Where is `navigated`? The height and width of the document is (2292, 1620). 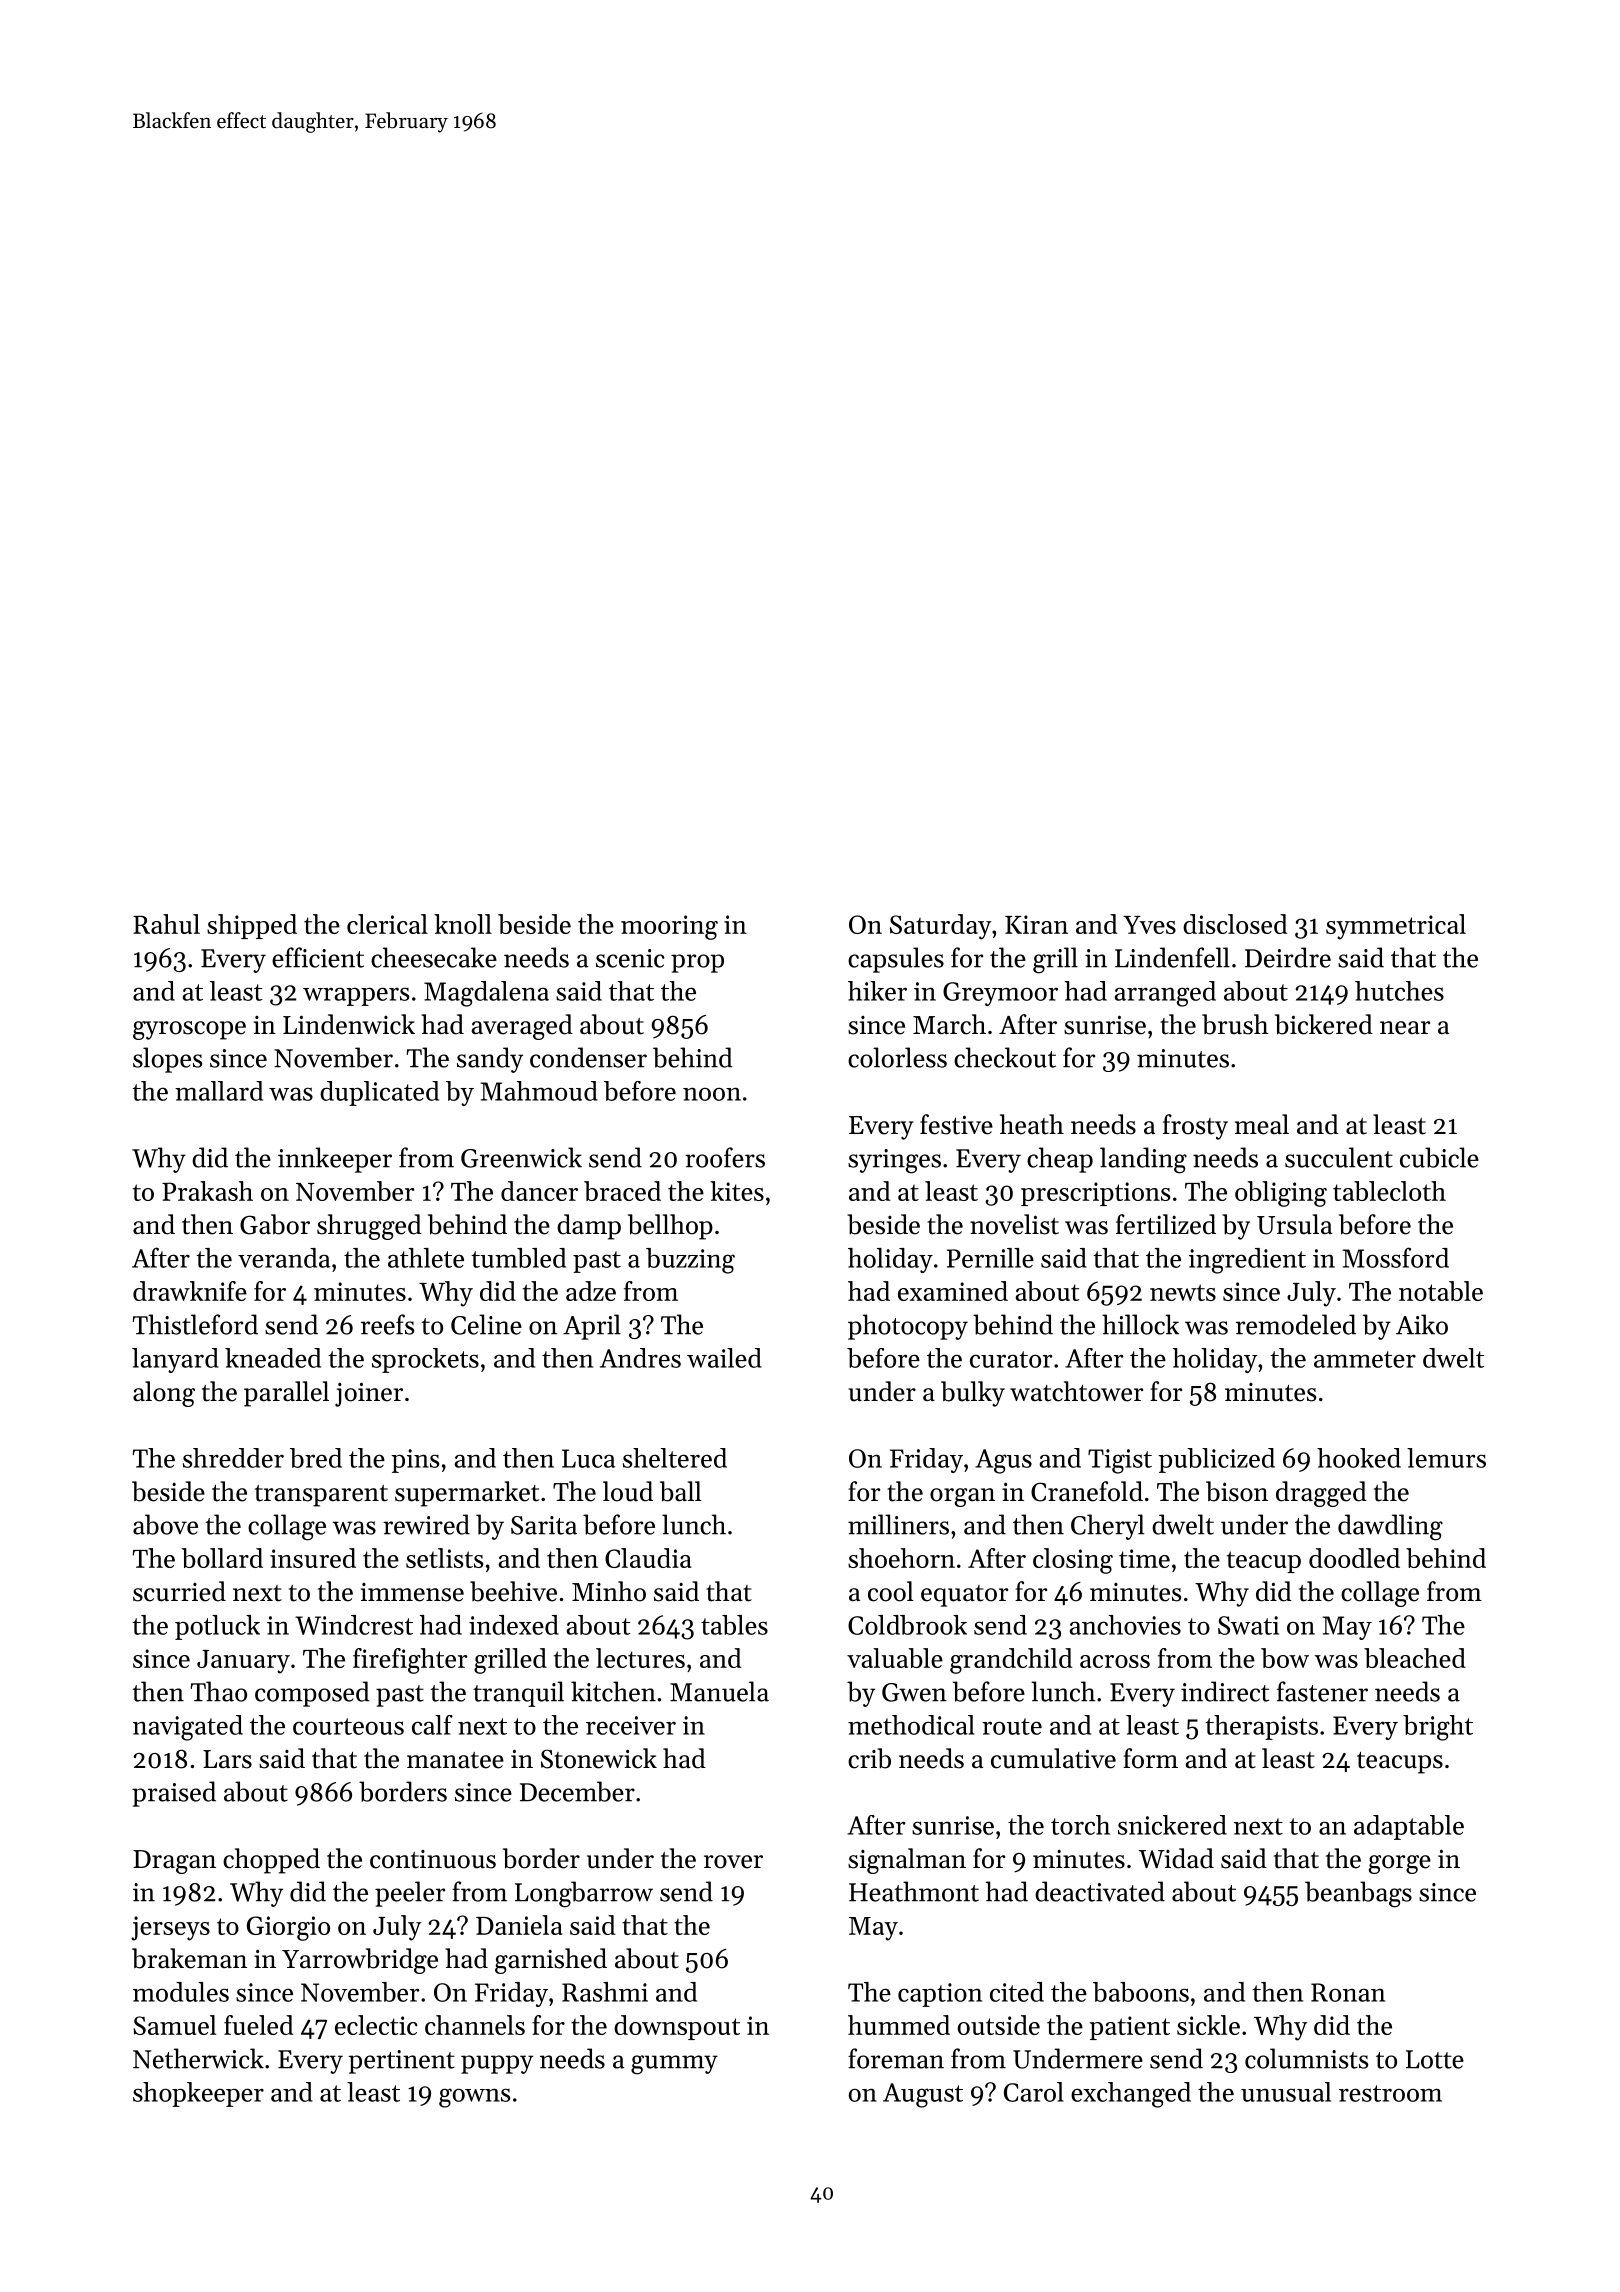 navigated is located at coordinates (188, 1728).
